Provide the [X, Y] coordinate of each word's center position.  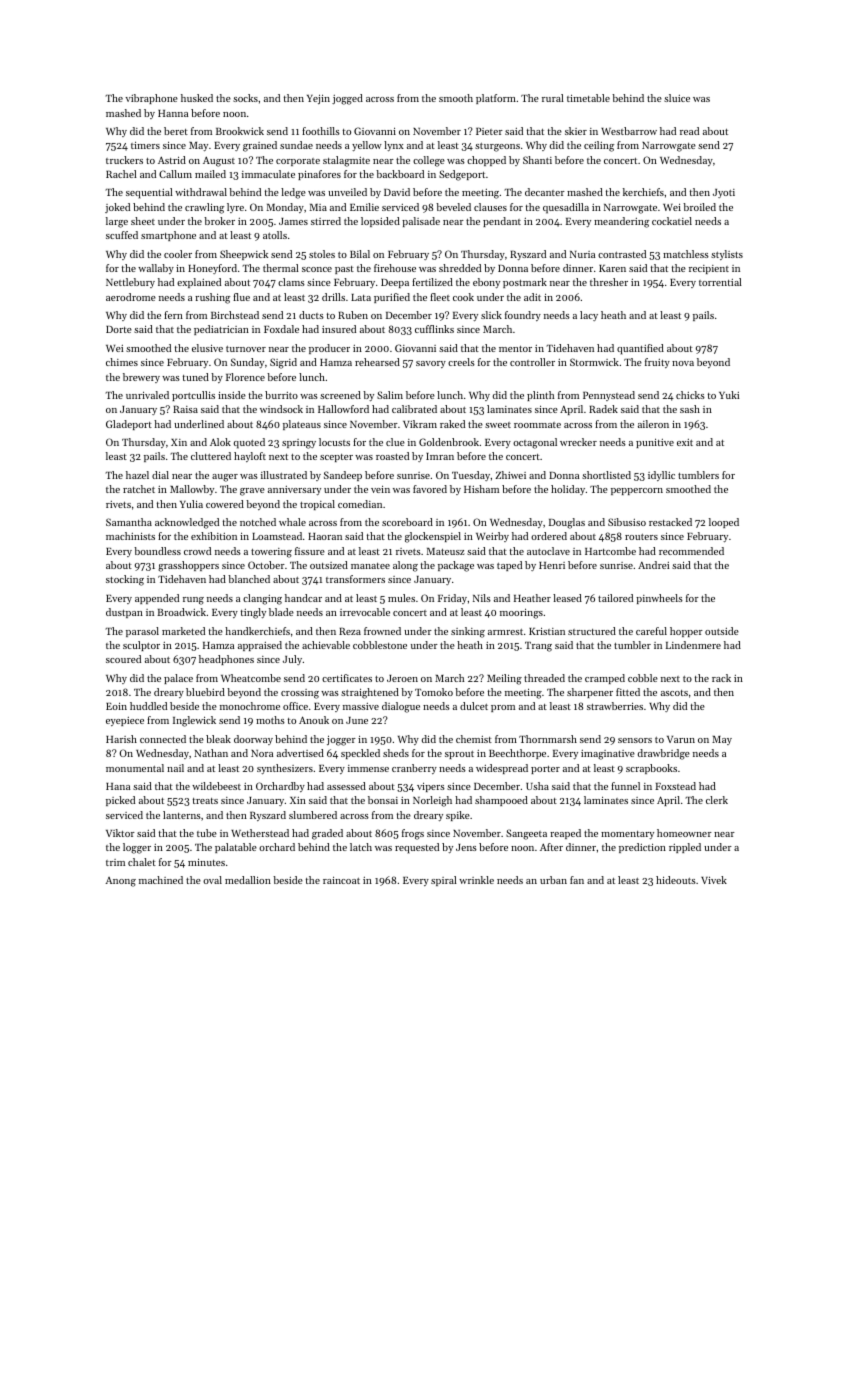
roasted [392, 456]
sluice [677, 98]
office [295, 706]
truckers [124, 160]
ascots [674, 693]
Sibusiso [627, 522]
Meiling [504, 679]
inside [232, 395]
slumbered [313, 815]
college [429, 161]
